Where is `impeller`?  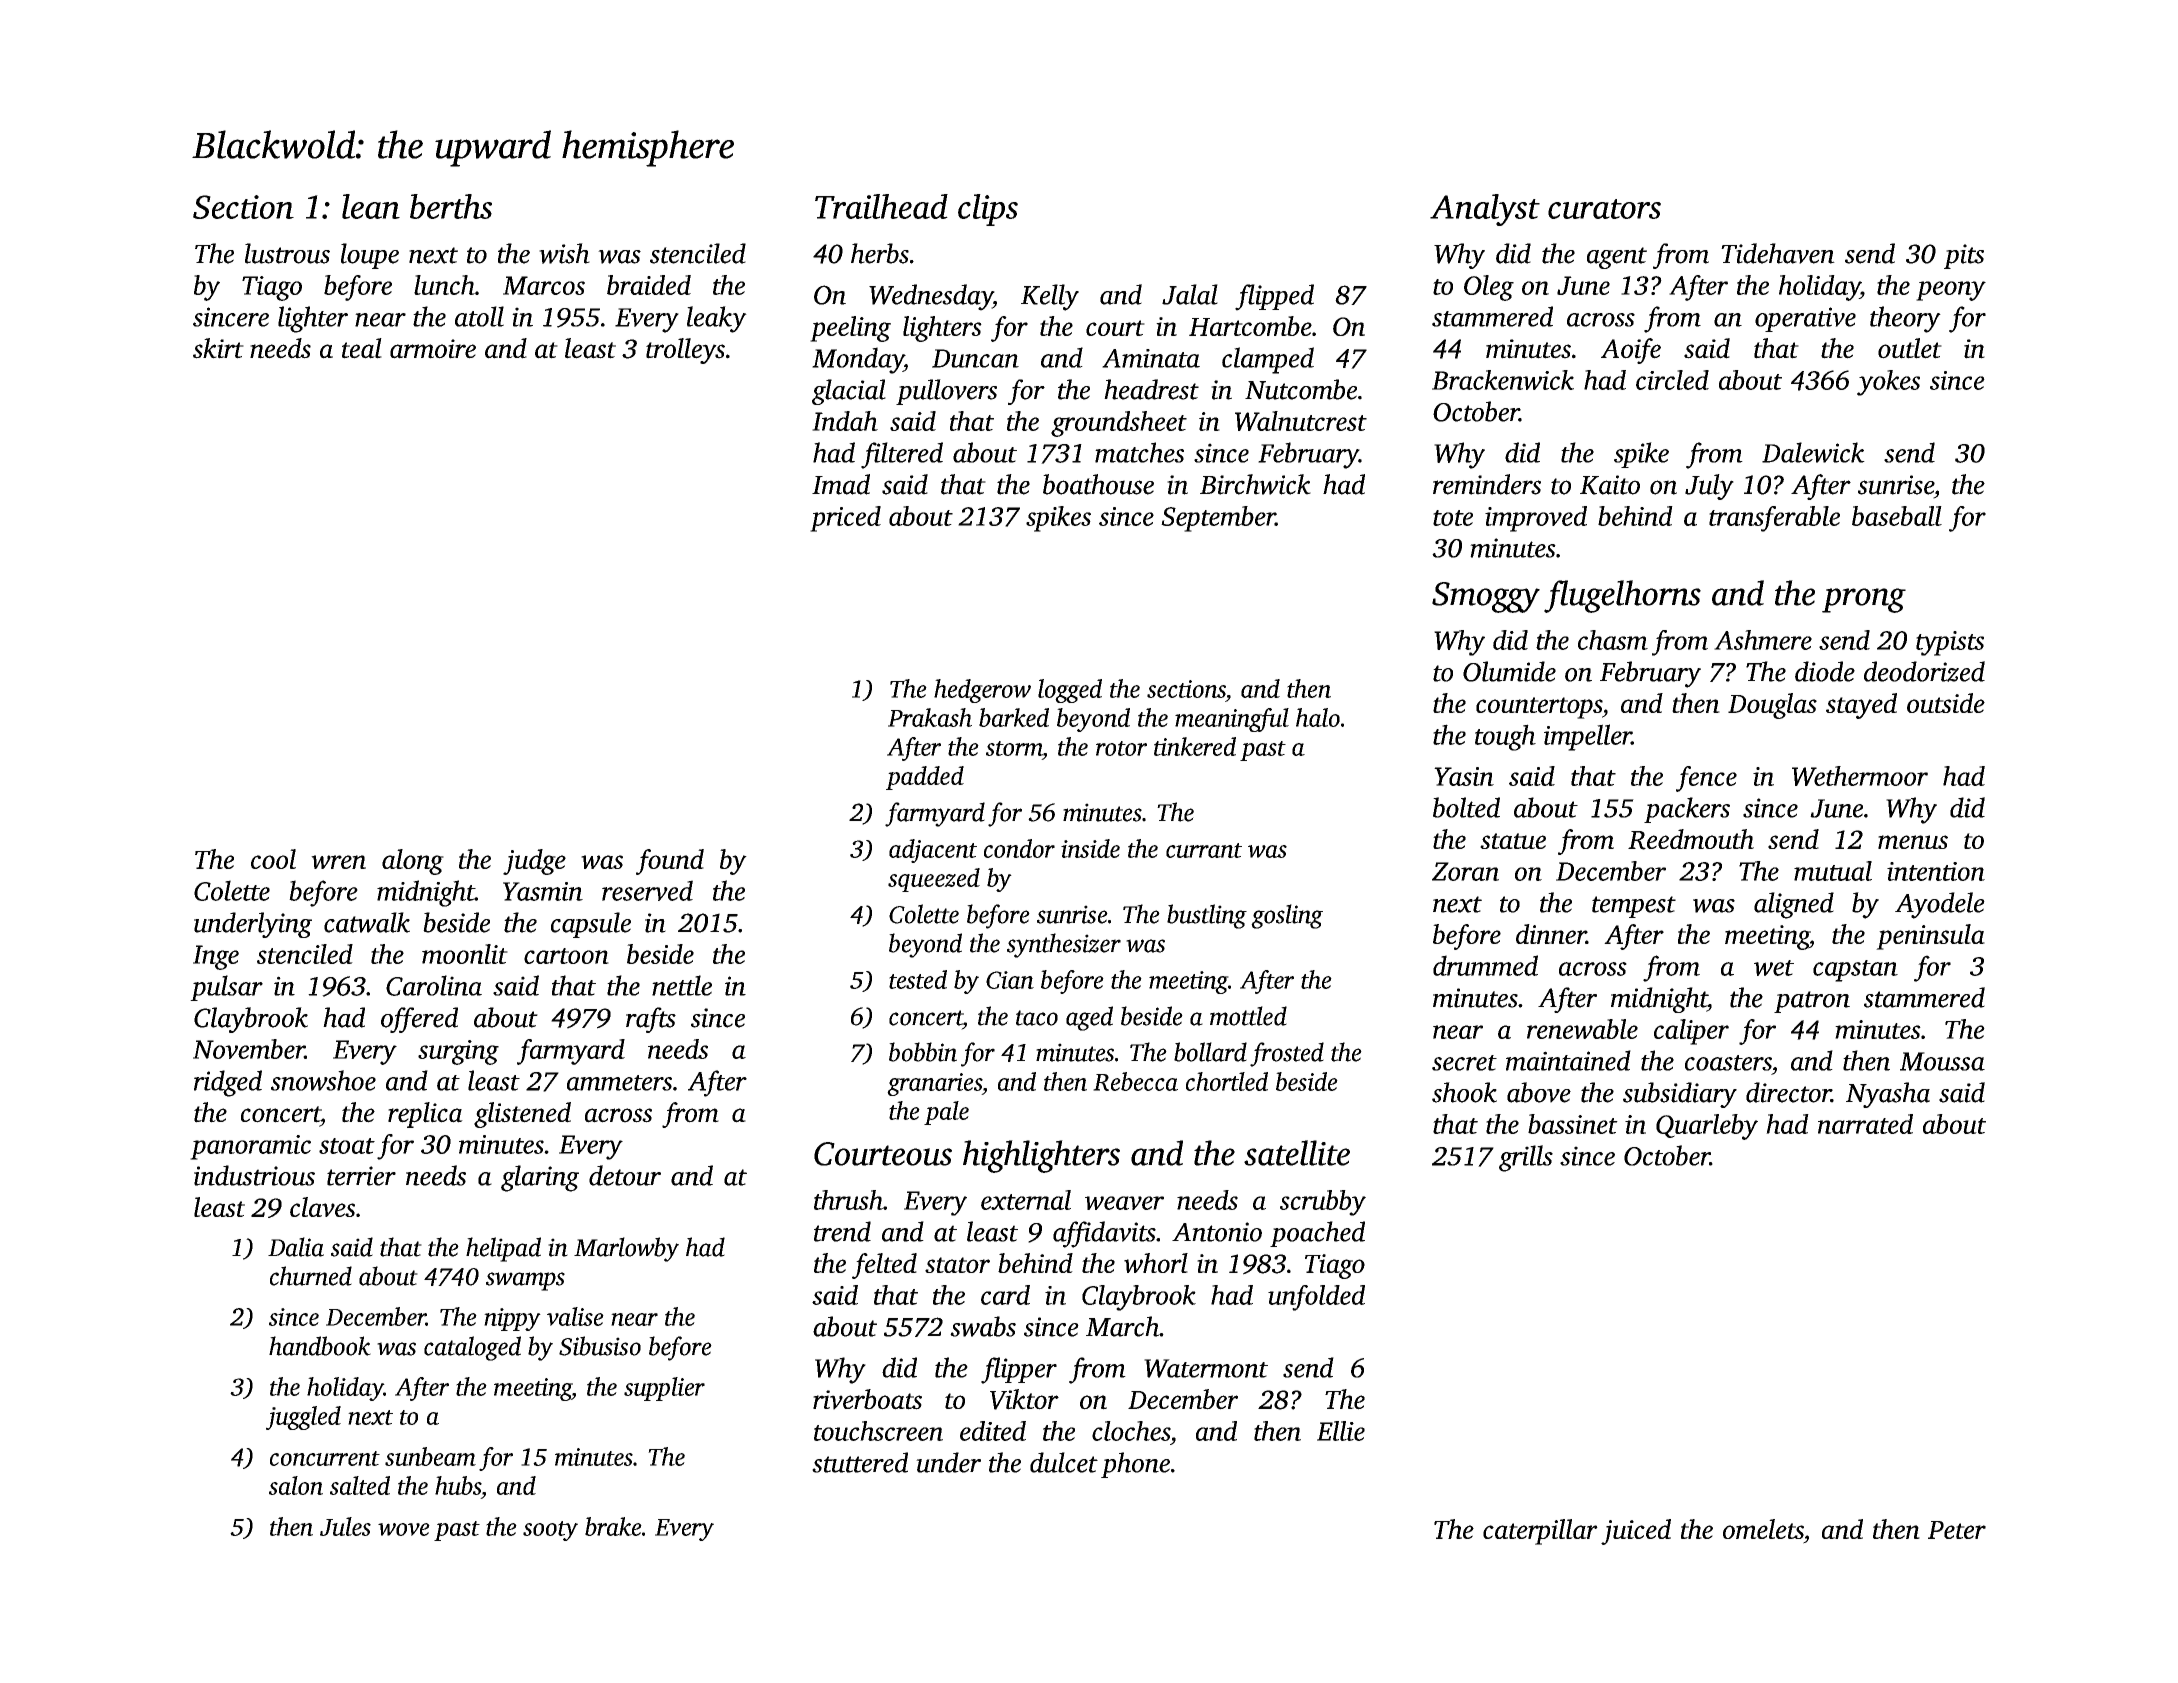 impeller is located at coordinates (1588, 737).
